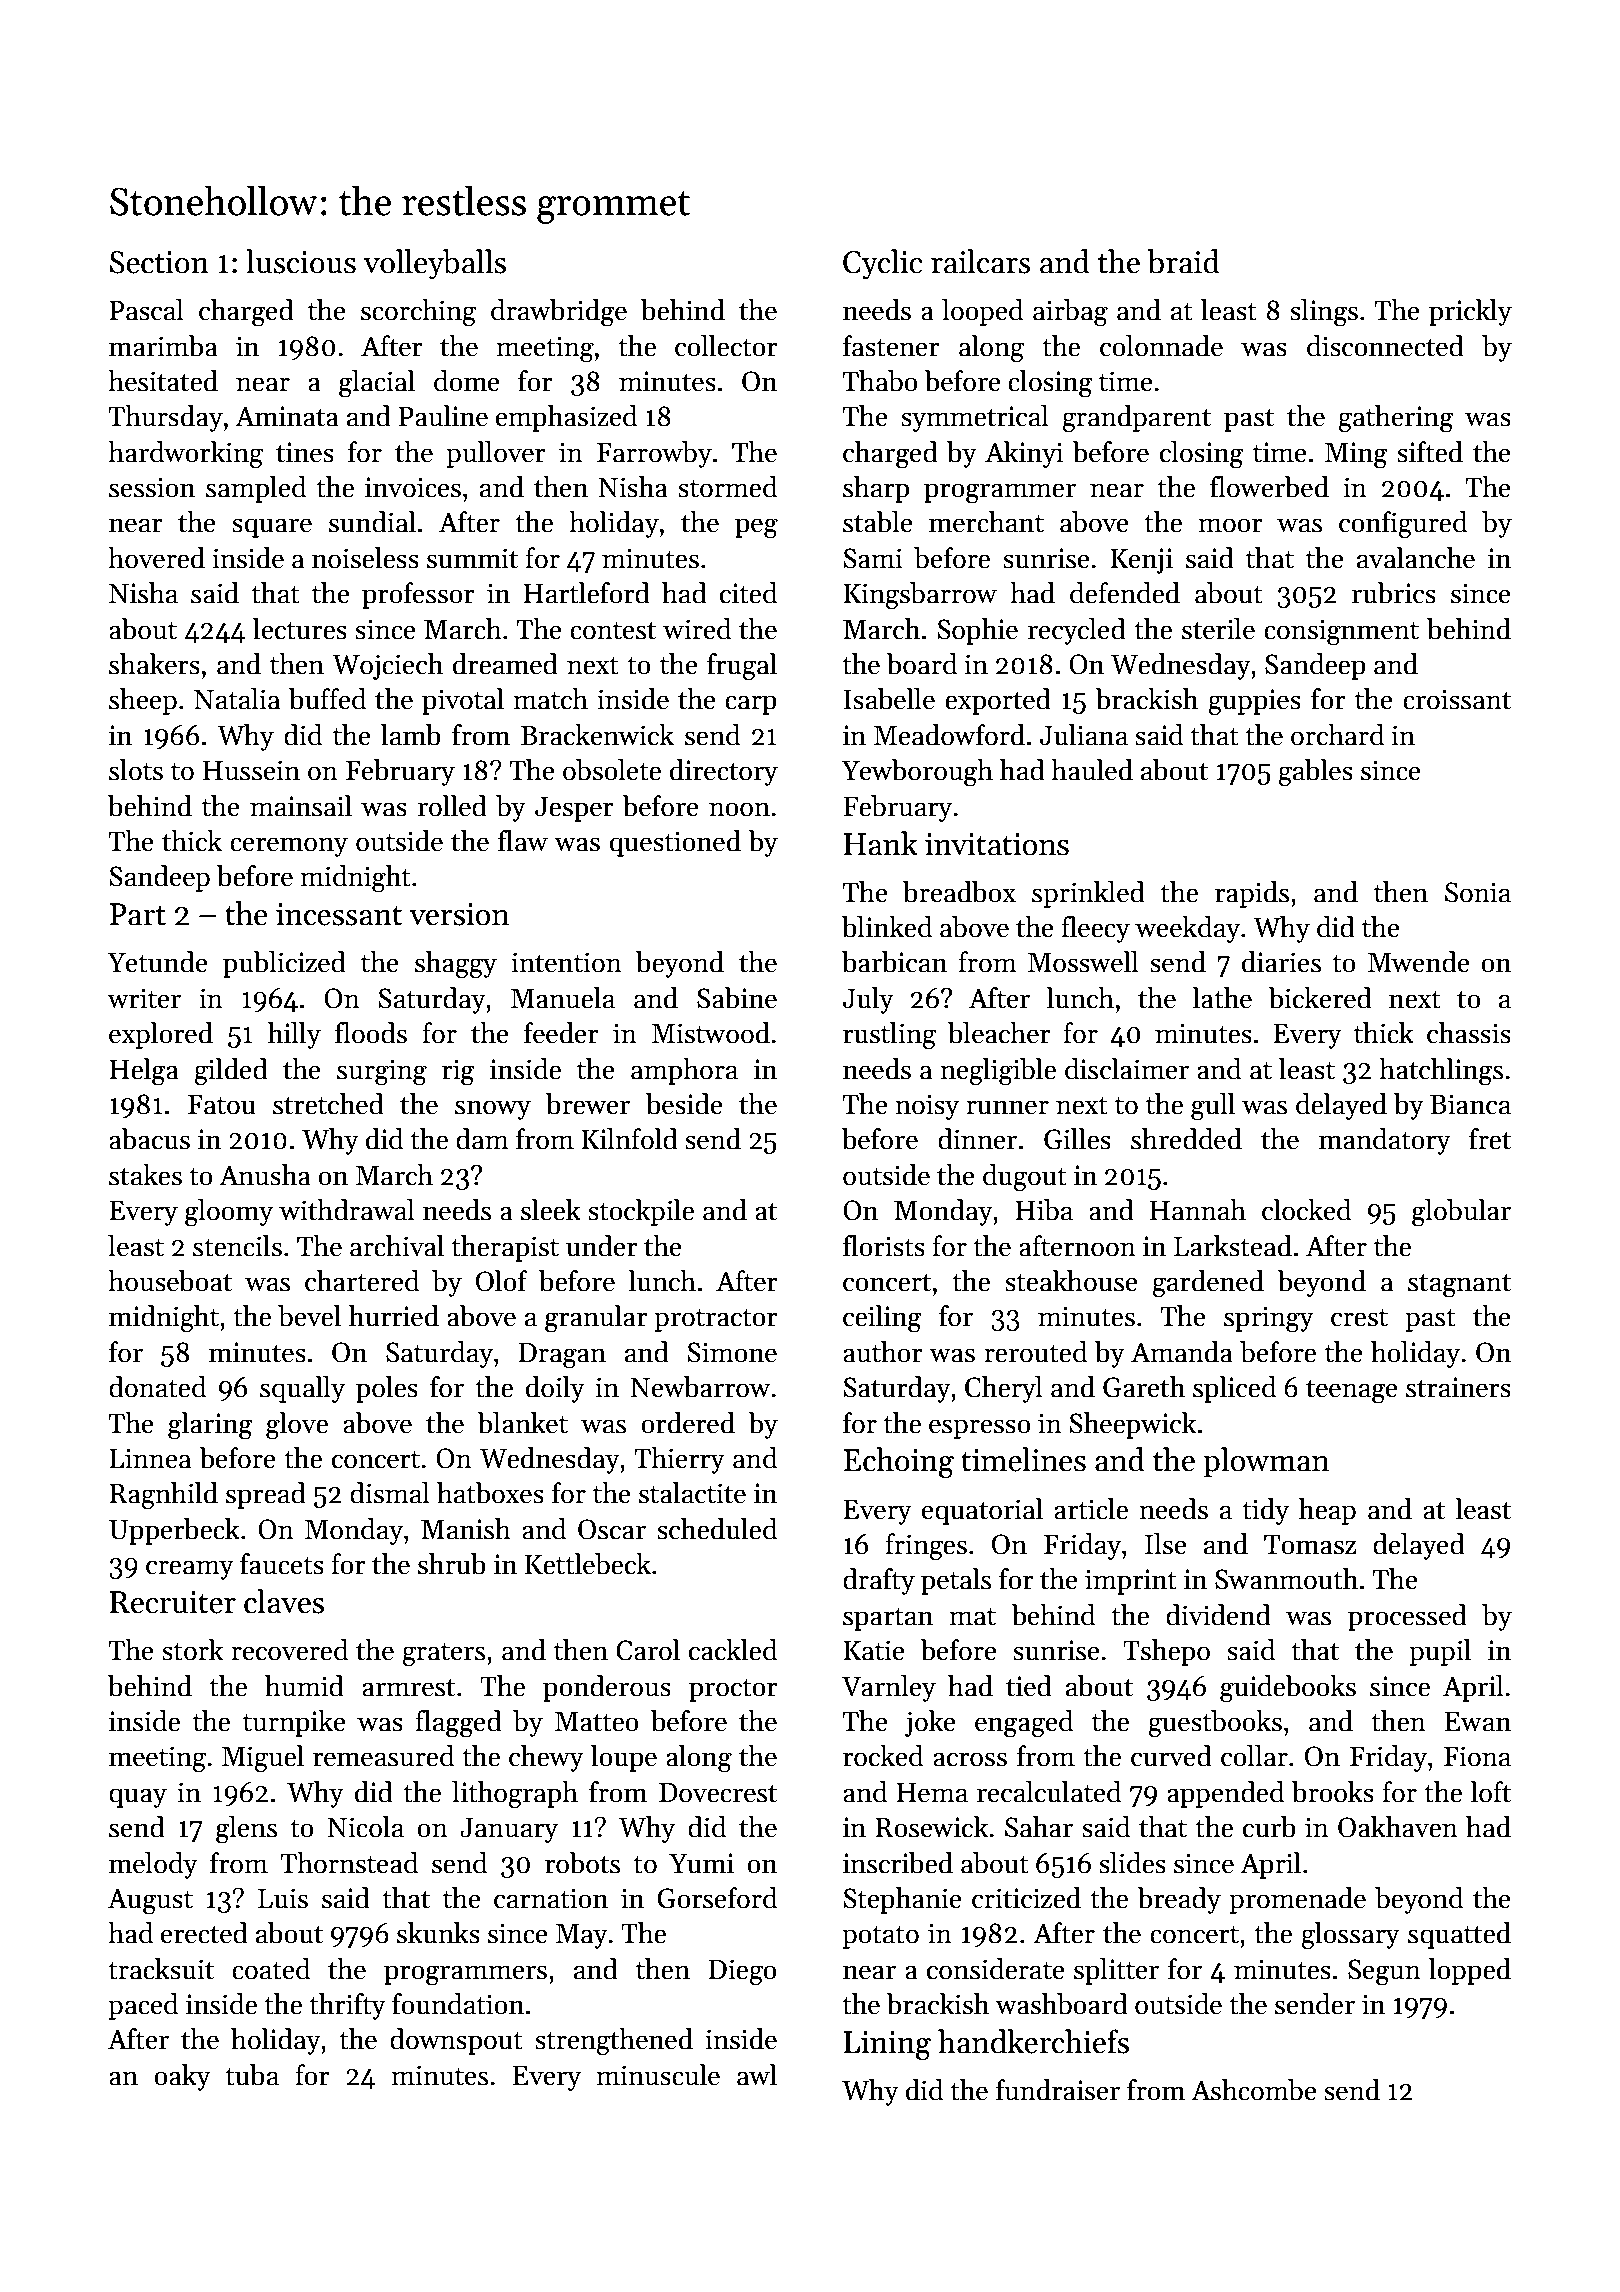 The width and height of the document is (1620, 2292). Describe the element at coordinates (456, 2041) in the document. I see `downspout` at that location.
